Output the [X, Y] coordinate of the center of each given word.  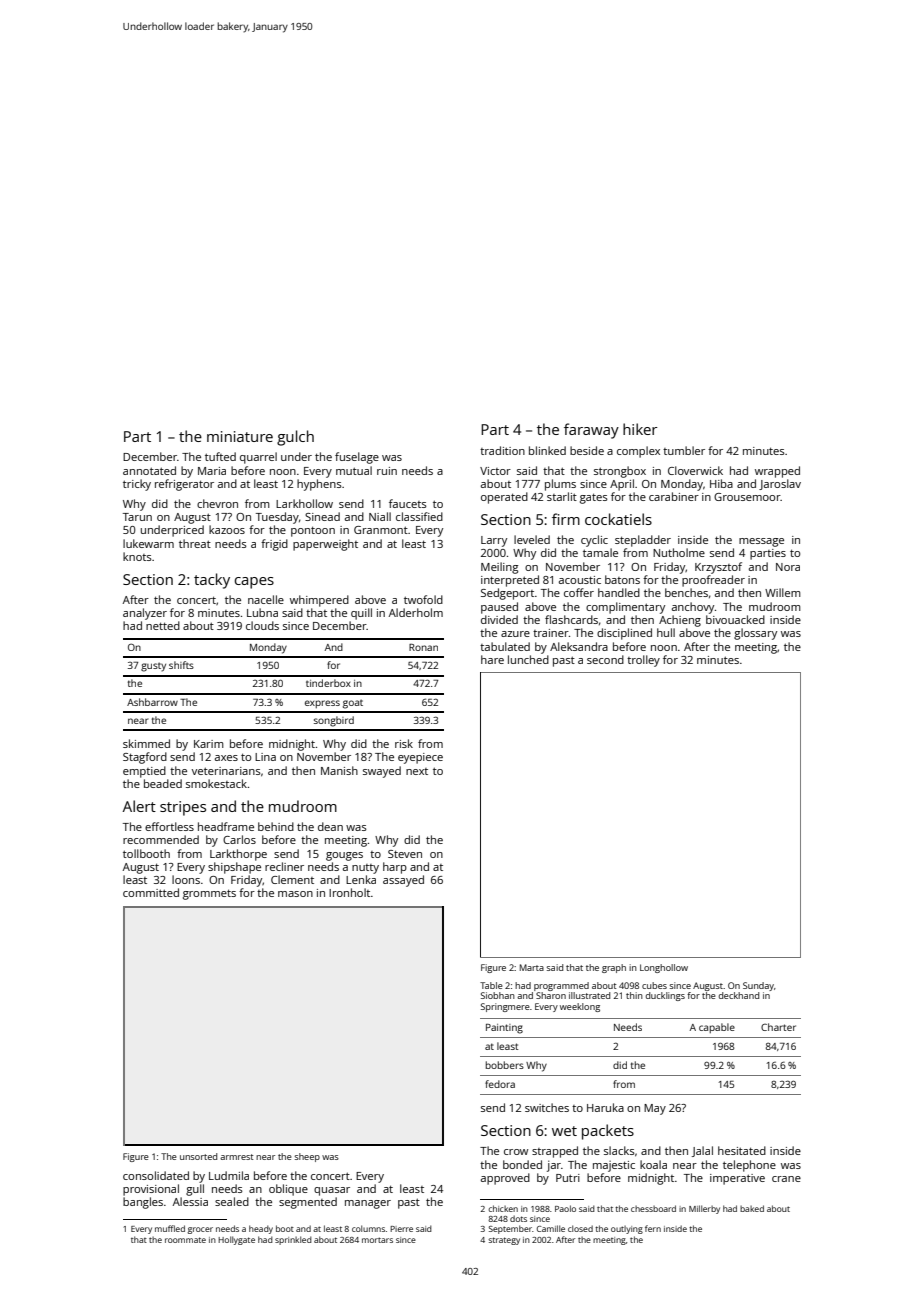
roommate [185, 1240]
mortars [377, 1240]
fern [653, 1228]
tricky [137, 485]
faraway [591, 431]
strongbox [620, 472]
